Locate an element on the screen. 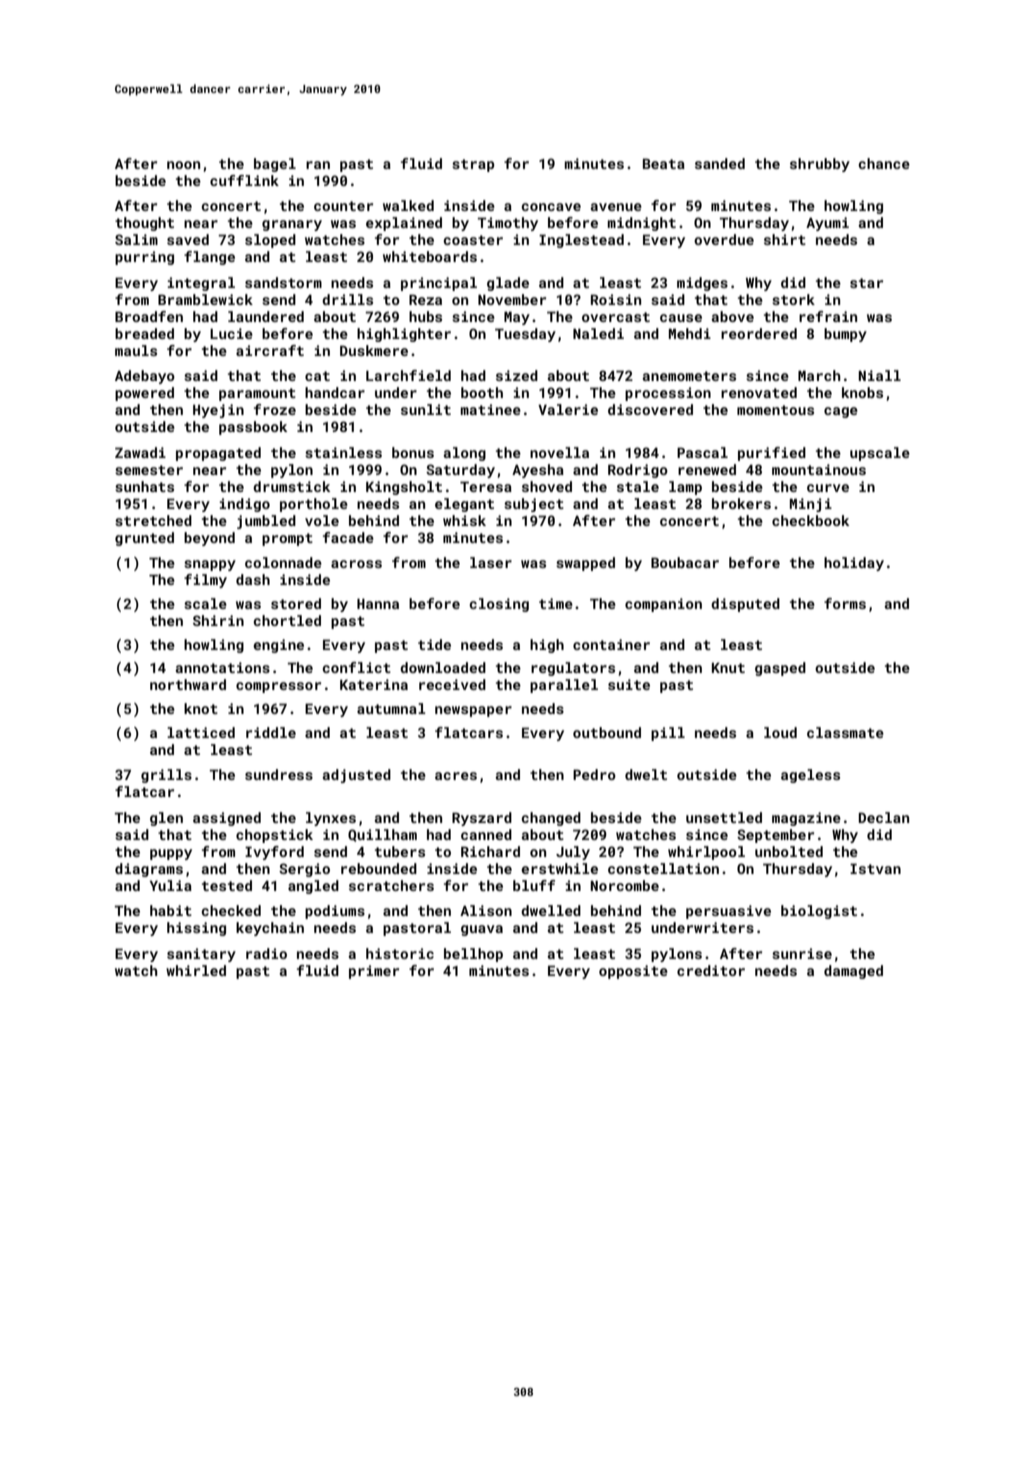 The image size is (1027, 1458). primer is located at coordinates (374, 972).
